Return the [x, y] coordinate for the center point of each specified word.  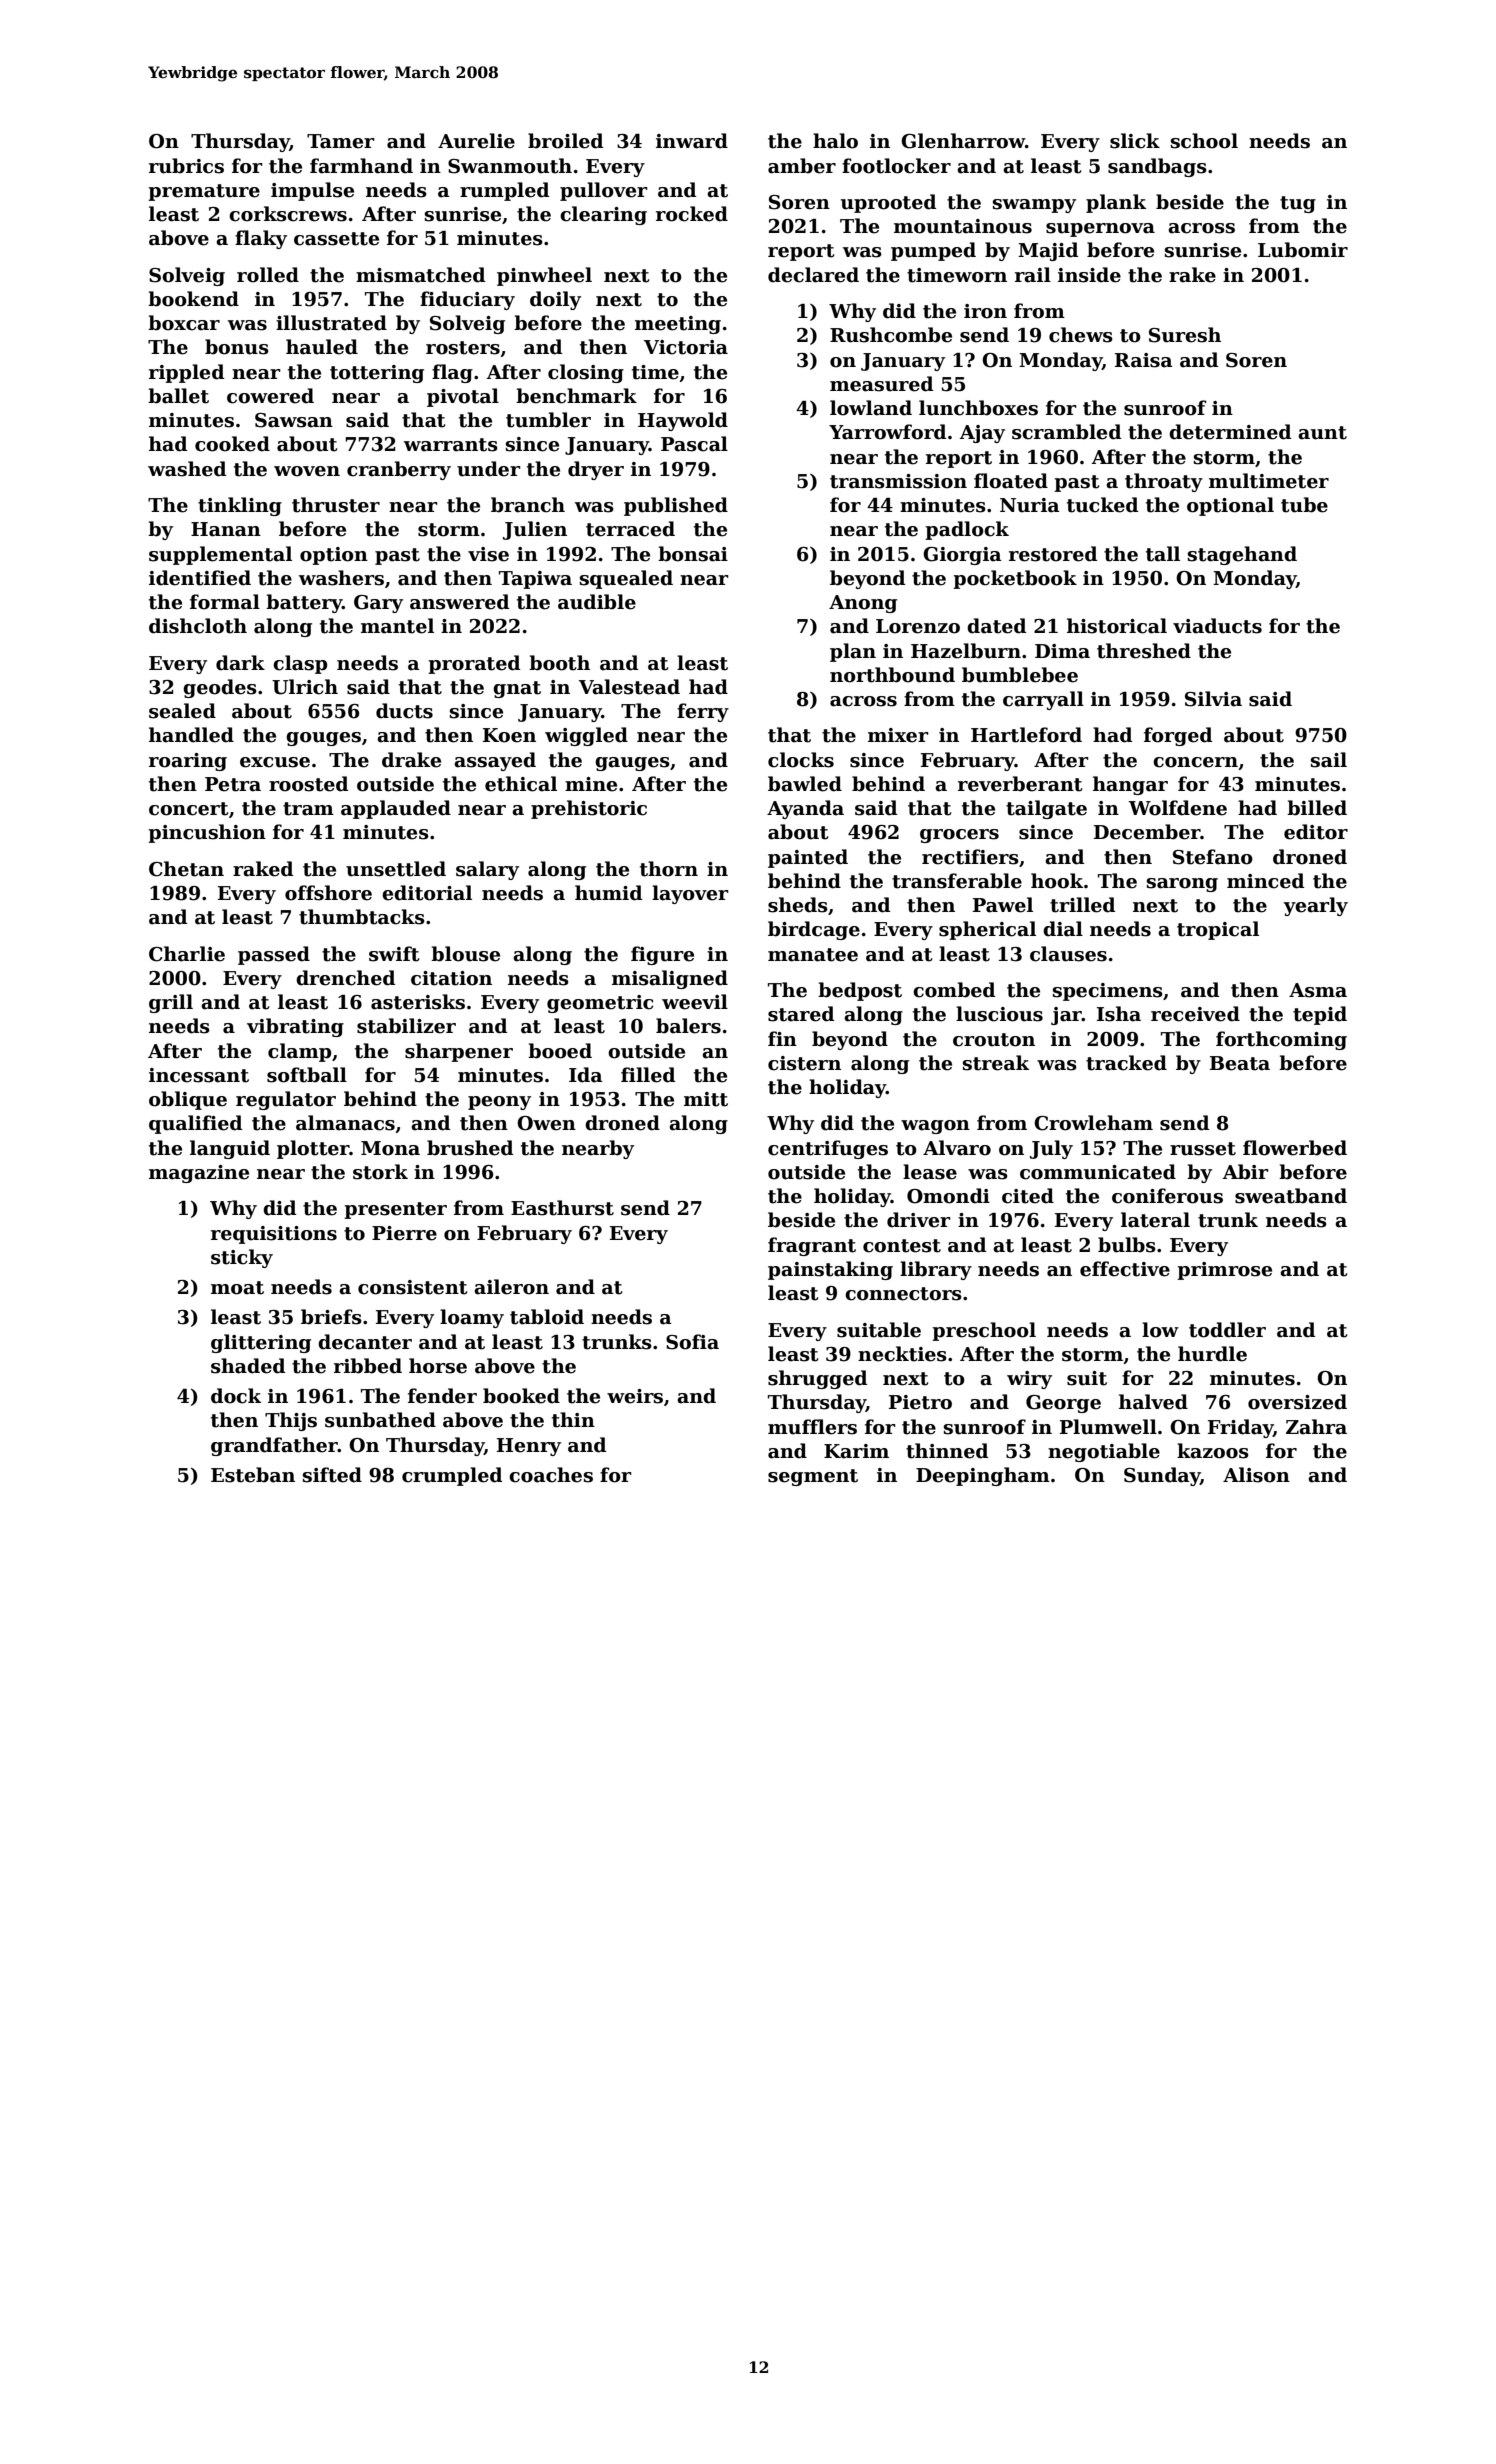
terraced [630, 529]
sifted [332, 1475]
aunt [1322, 433]
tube [1304, 505]
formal [225, 602]
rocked [692, 214]
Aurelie [476, 141]
